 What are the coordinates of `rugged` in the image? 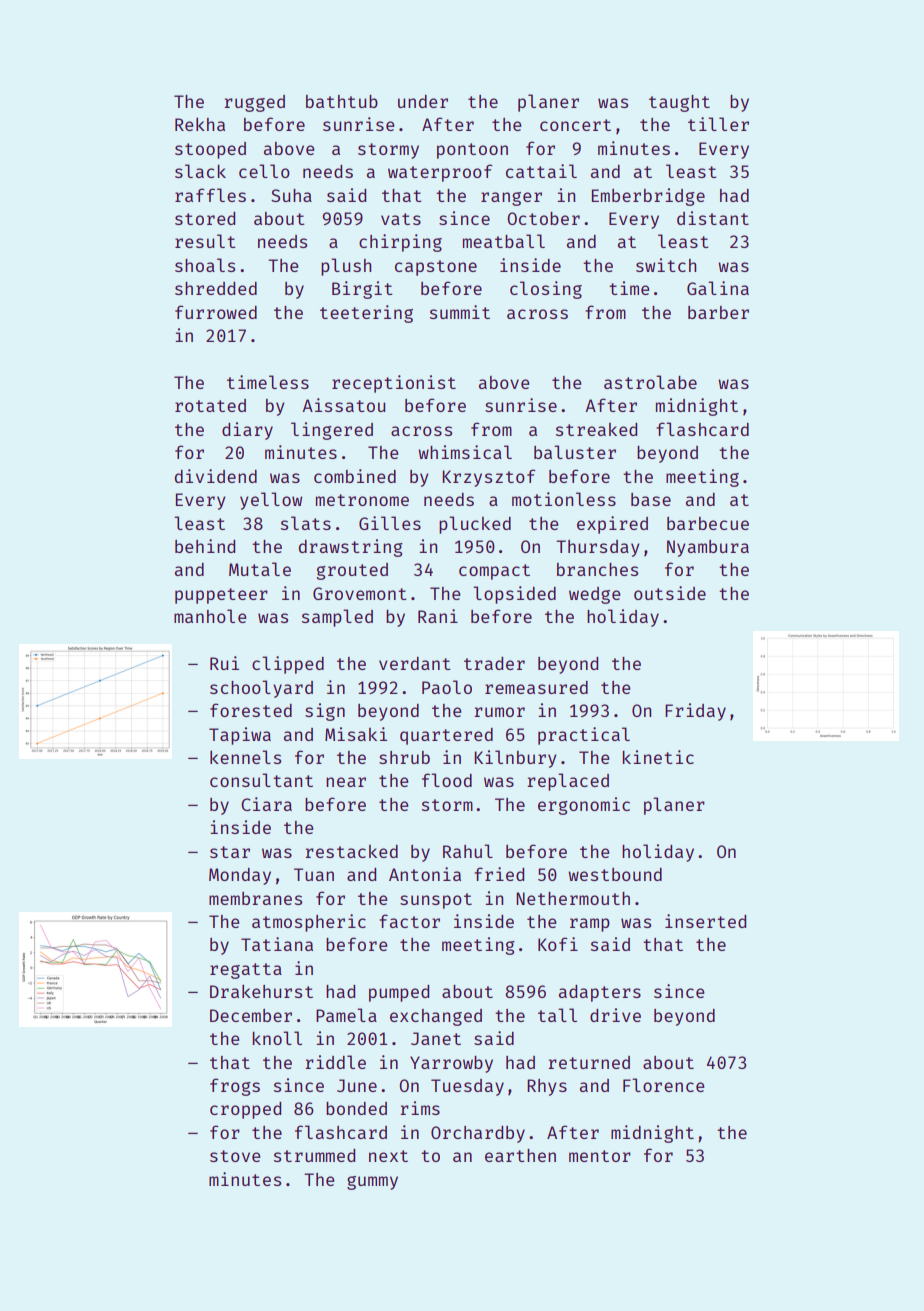 It's located at (254, 103).
